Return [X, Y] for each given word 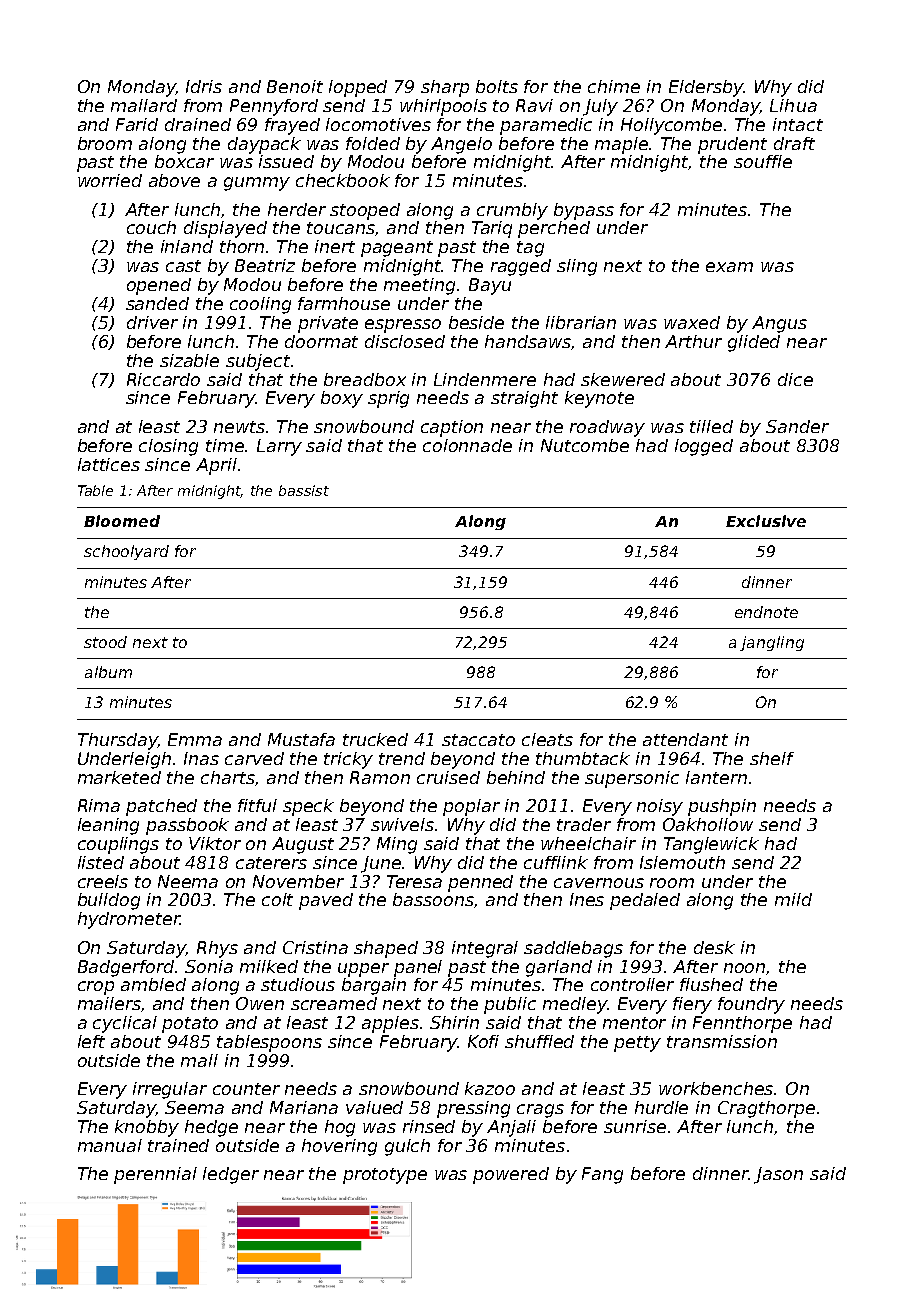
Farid [137, 124]
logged [704, 447]
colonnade [467, 445]
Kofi [483, 1041]
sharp [445, 88]
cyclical [125, 1024]
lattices [109, 464]
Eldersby [706, 88]
